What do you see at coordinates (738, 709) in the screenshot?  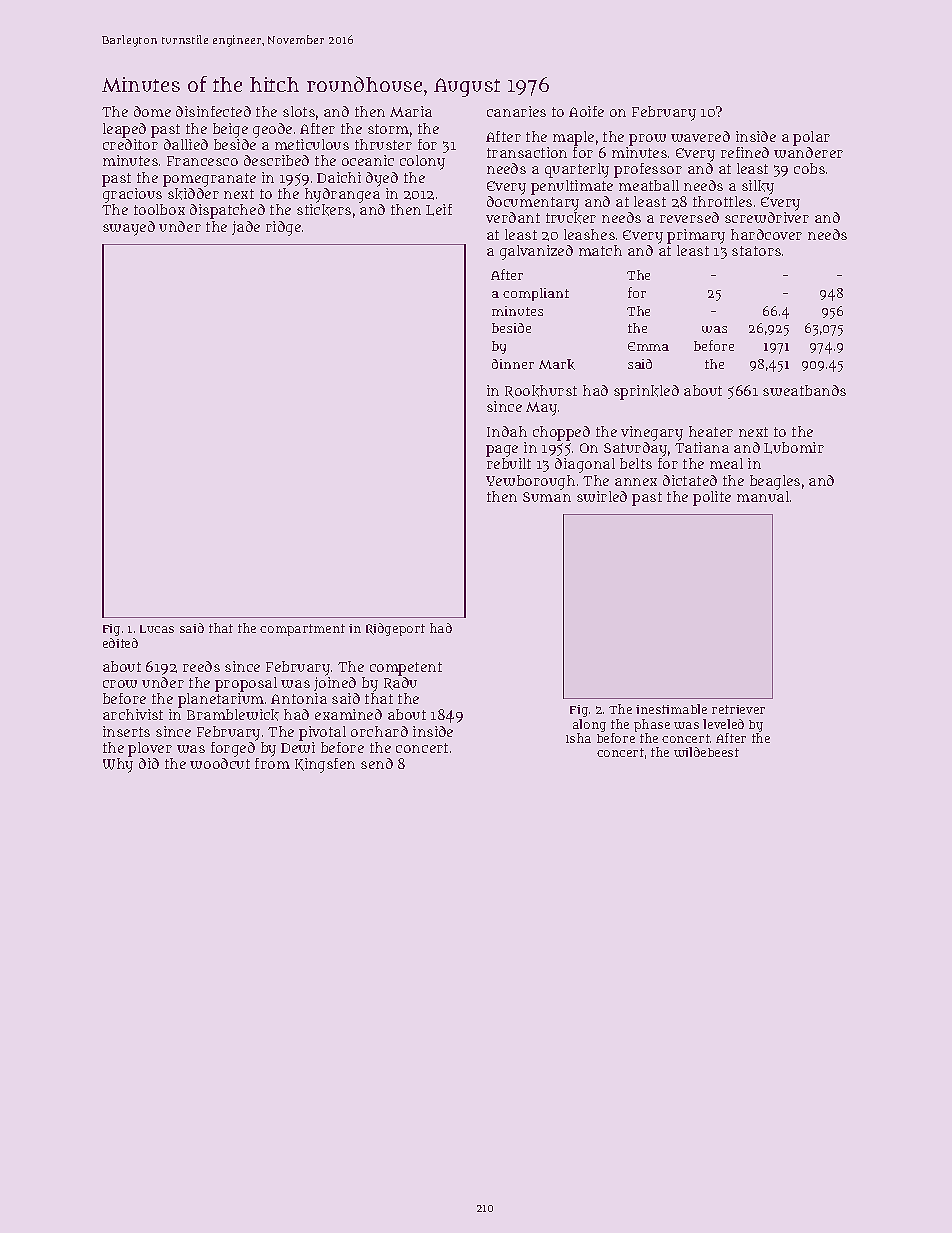 I see `retriever` at bounding box center [738, 709].
